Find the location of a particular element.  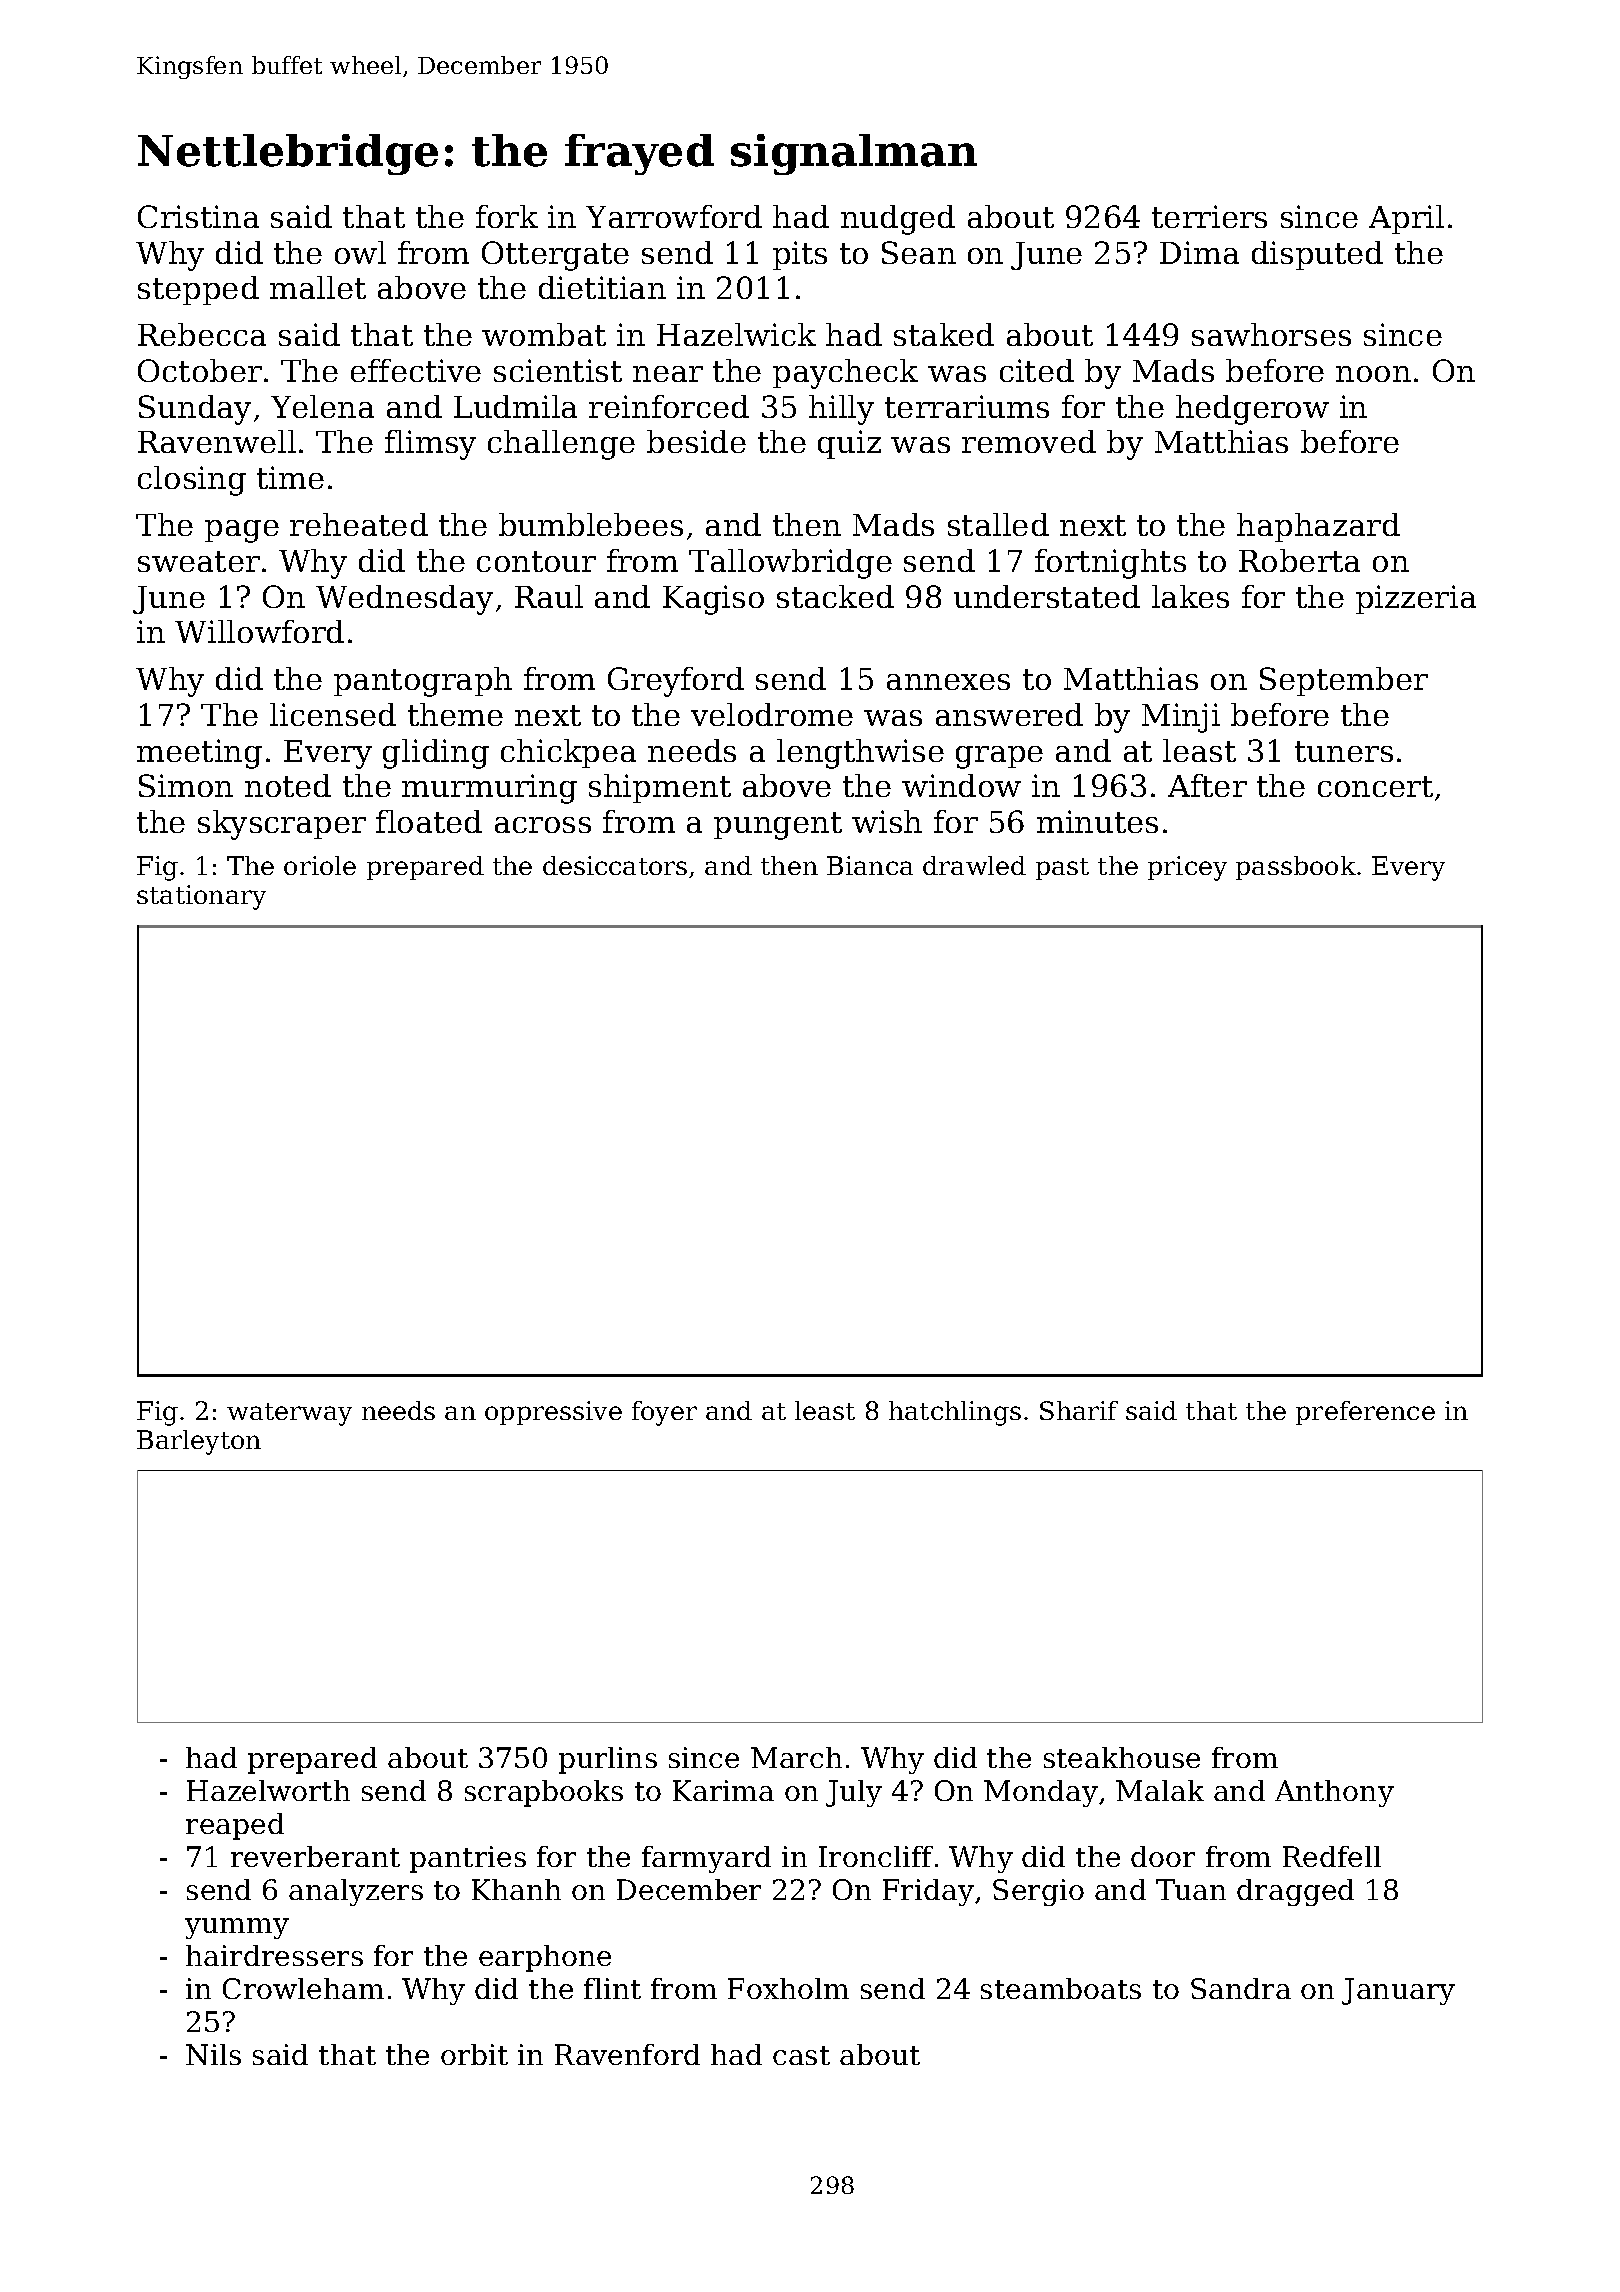

Sharif is located at coordinates (1079, 1410).
